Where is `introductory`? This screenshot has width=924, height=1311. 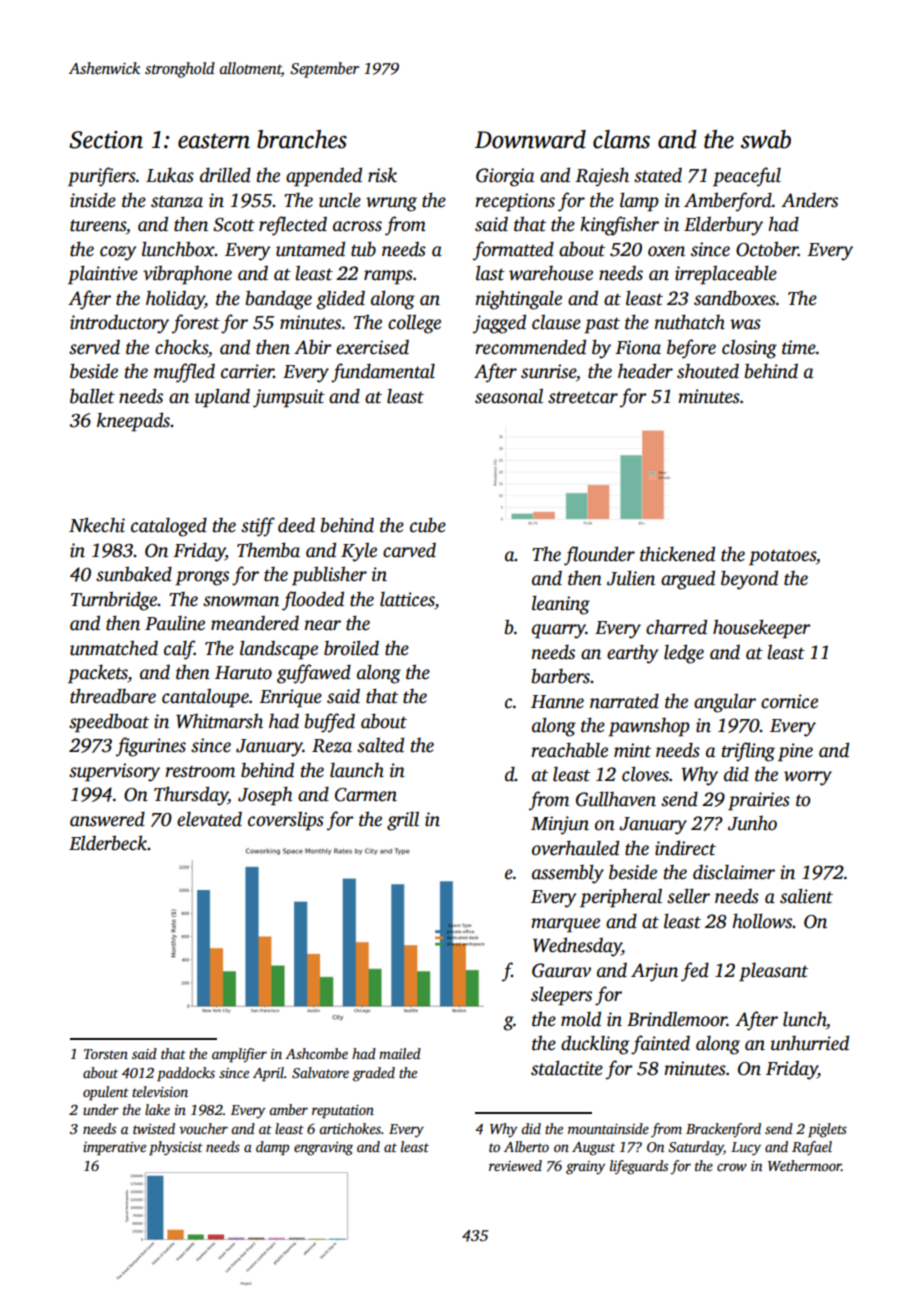
introductory is located at coordinates (119, 324).
